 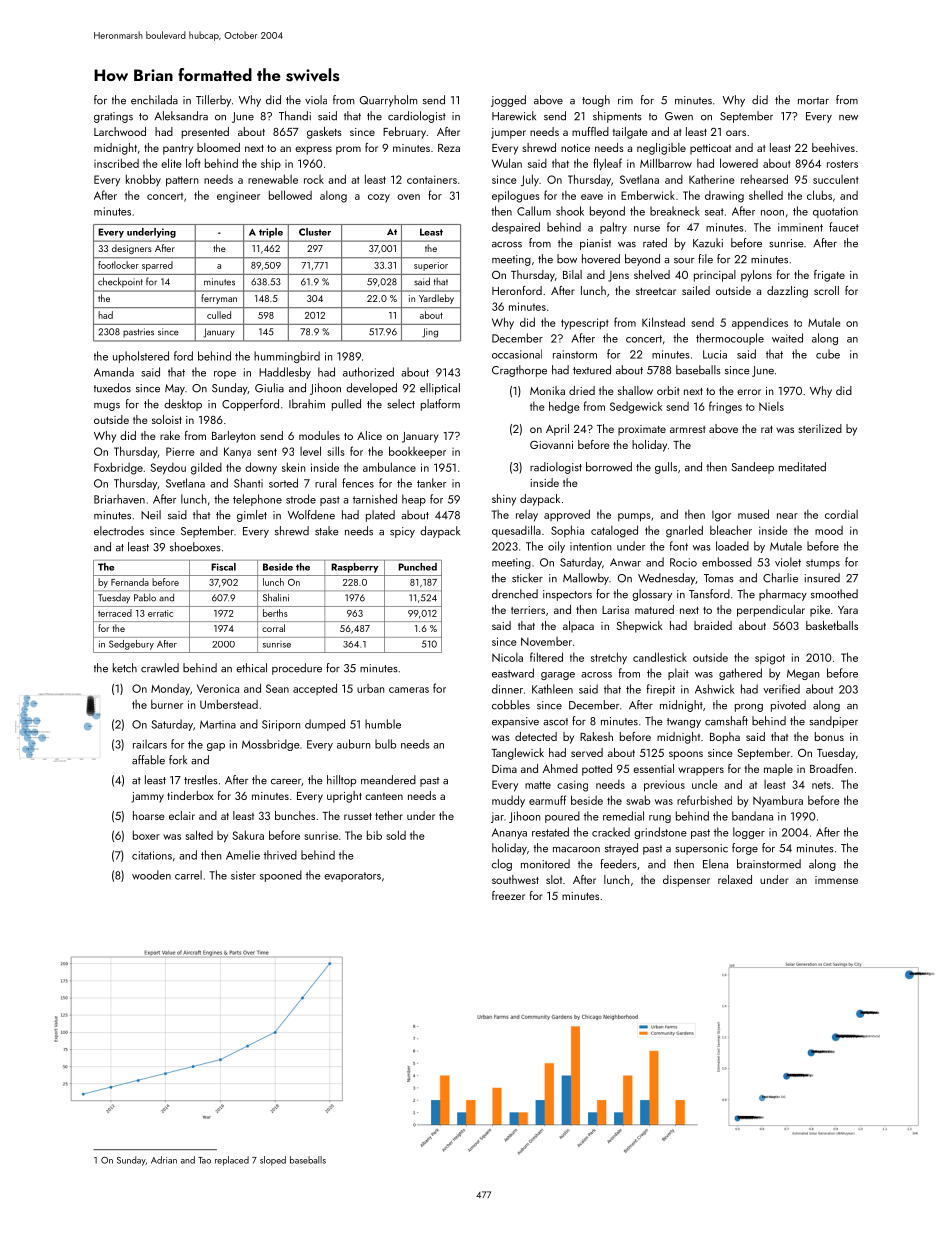 What do you see at coordinates (710, 149) in the document?
I see `petticoat` at bounding box center [710, 149].
